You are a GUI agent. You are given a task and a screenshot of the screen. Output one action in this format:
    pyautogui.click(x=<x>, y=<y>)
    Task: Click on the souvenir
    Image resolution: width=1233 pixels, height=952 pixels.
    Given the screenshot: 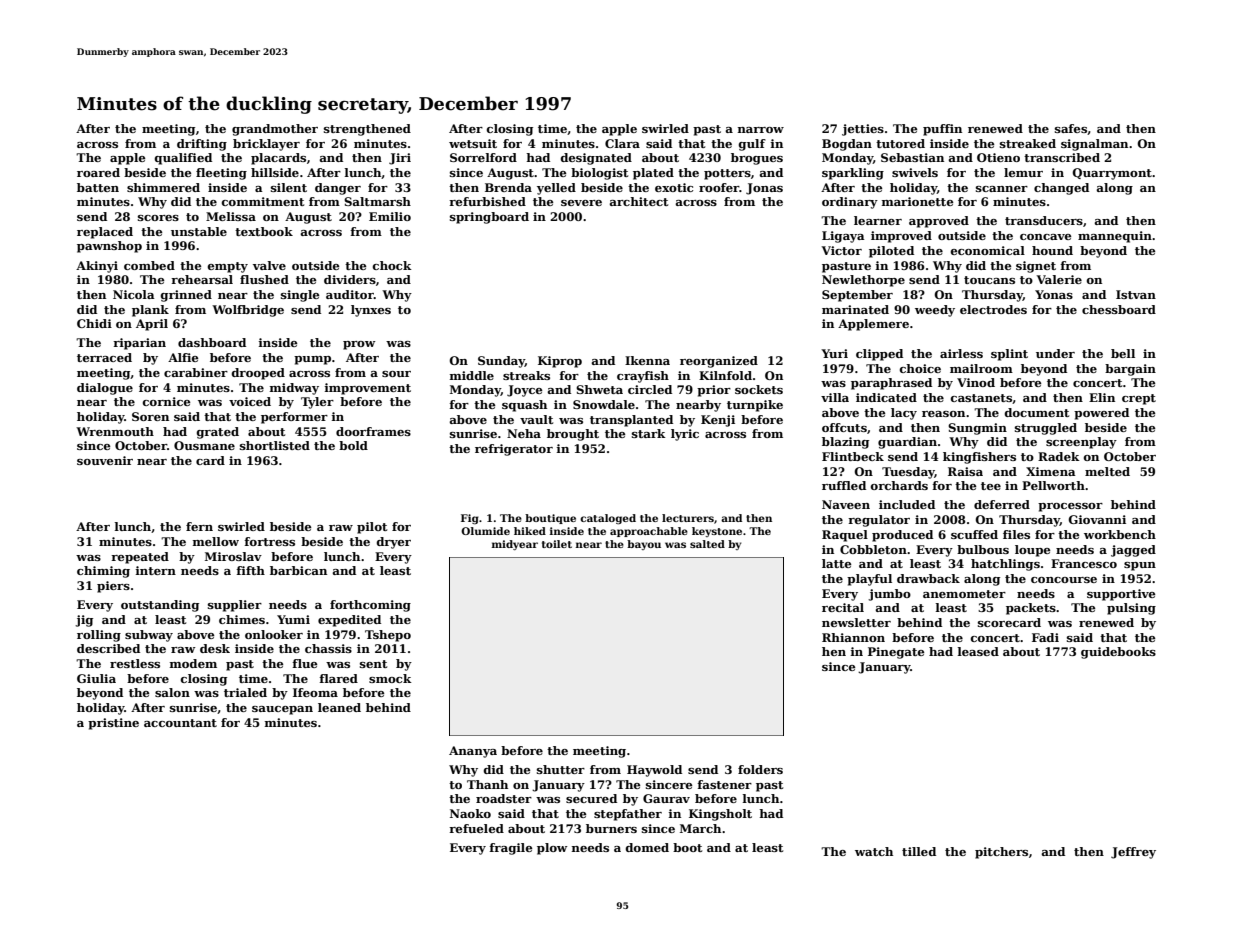 What is the action you would take?
    pyautogui.click(x=105, y=460)
